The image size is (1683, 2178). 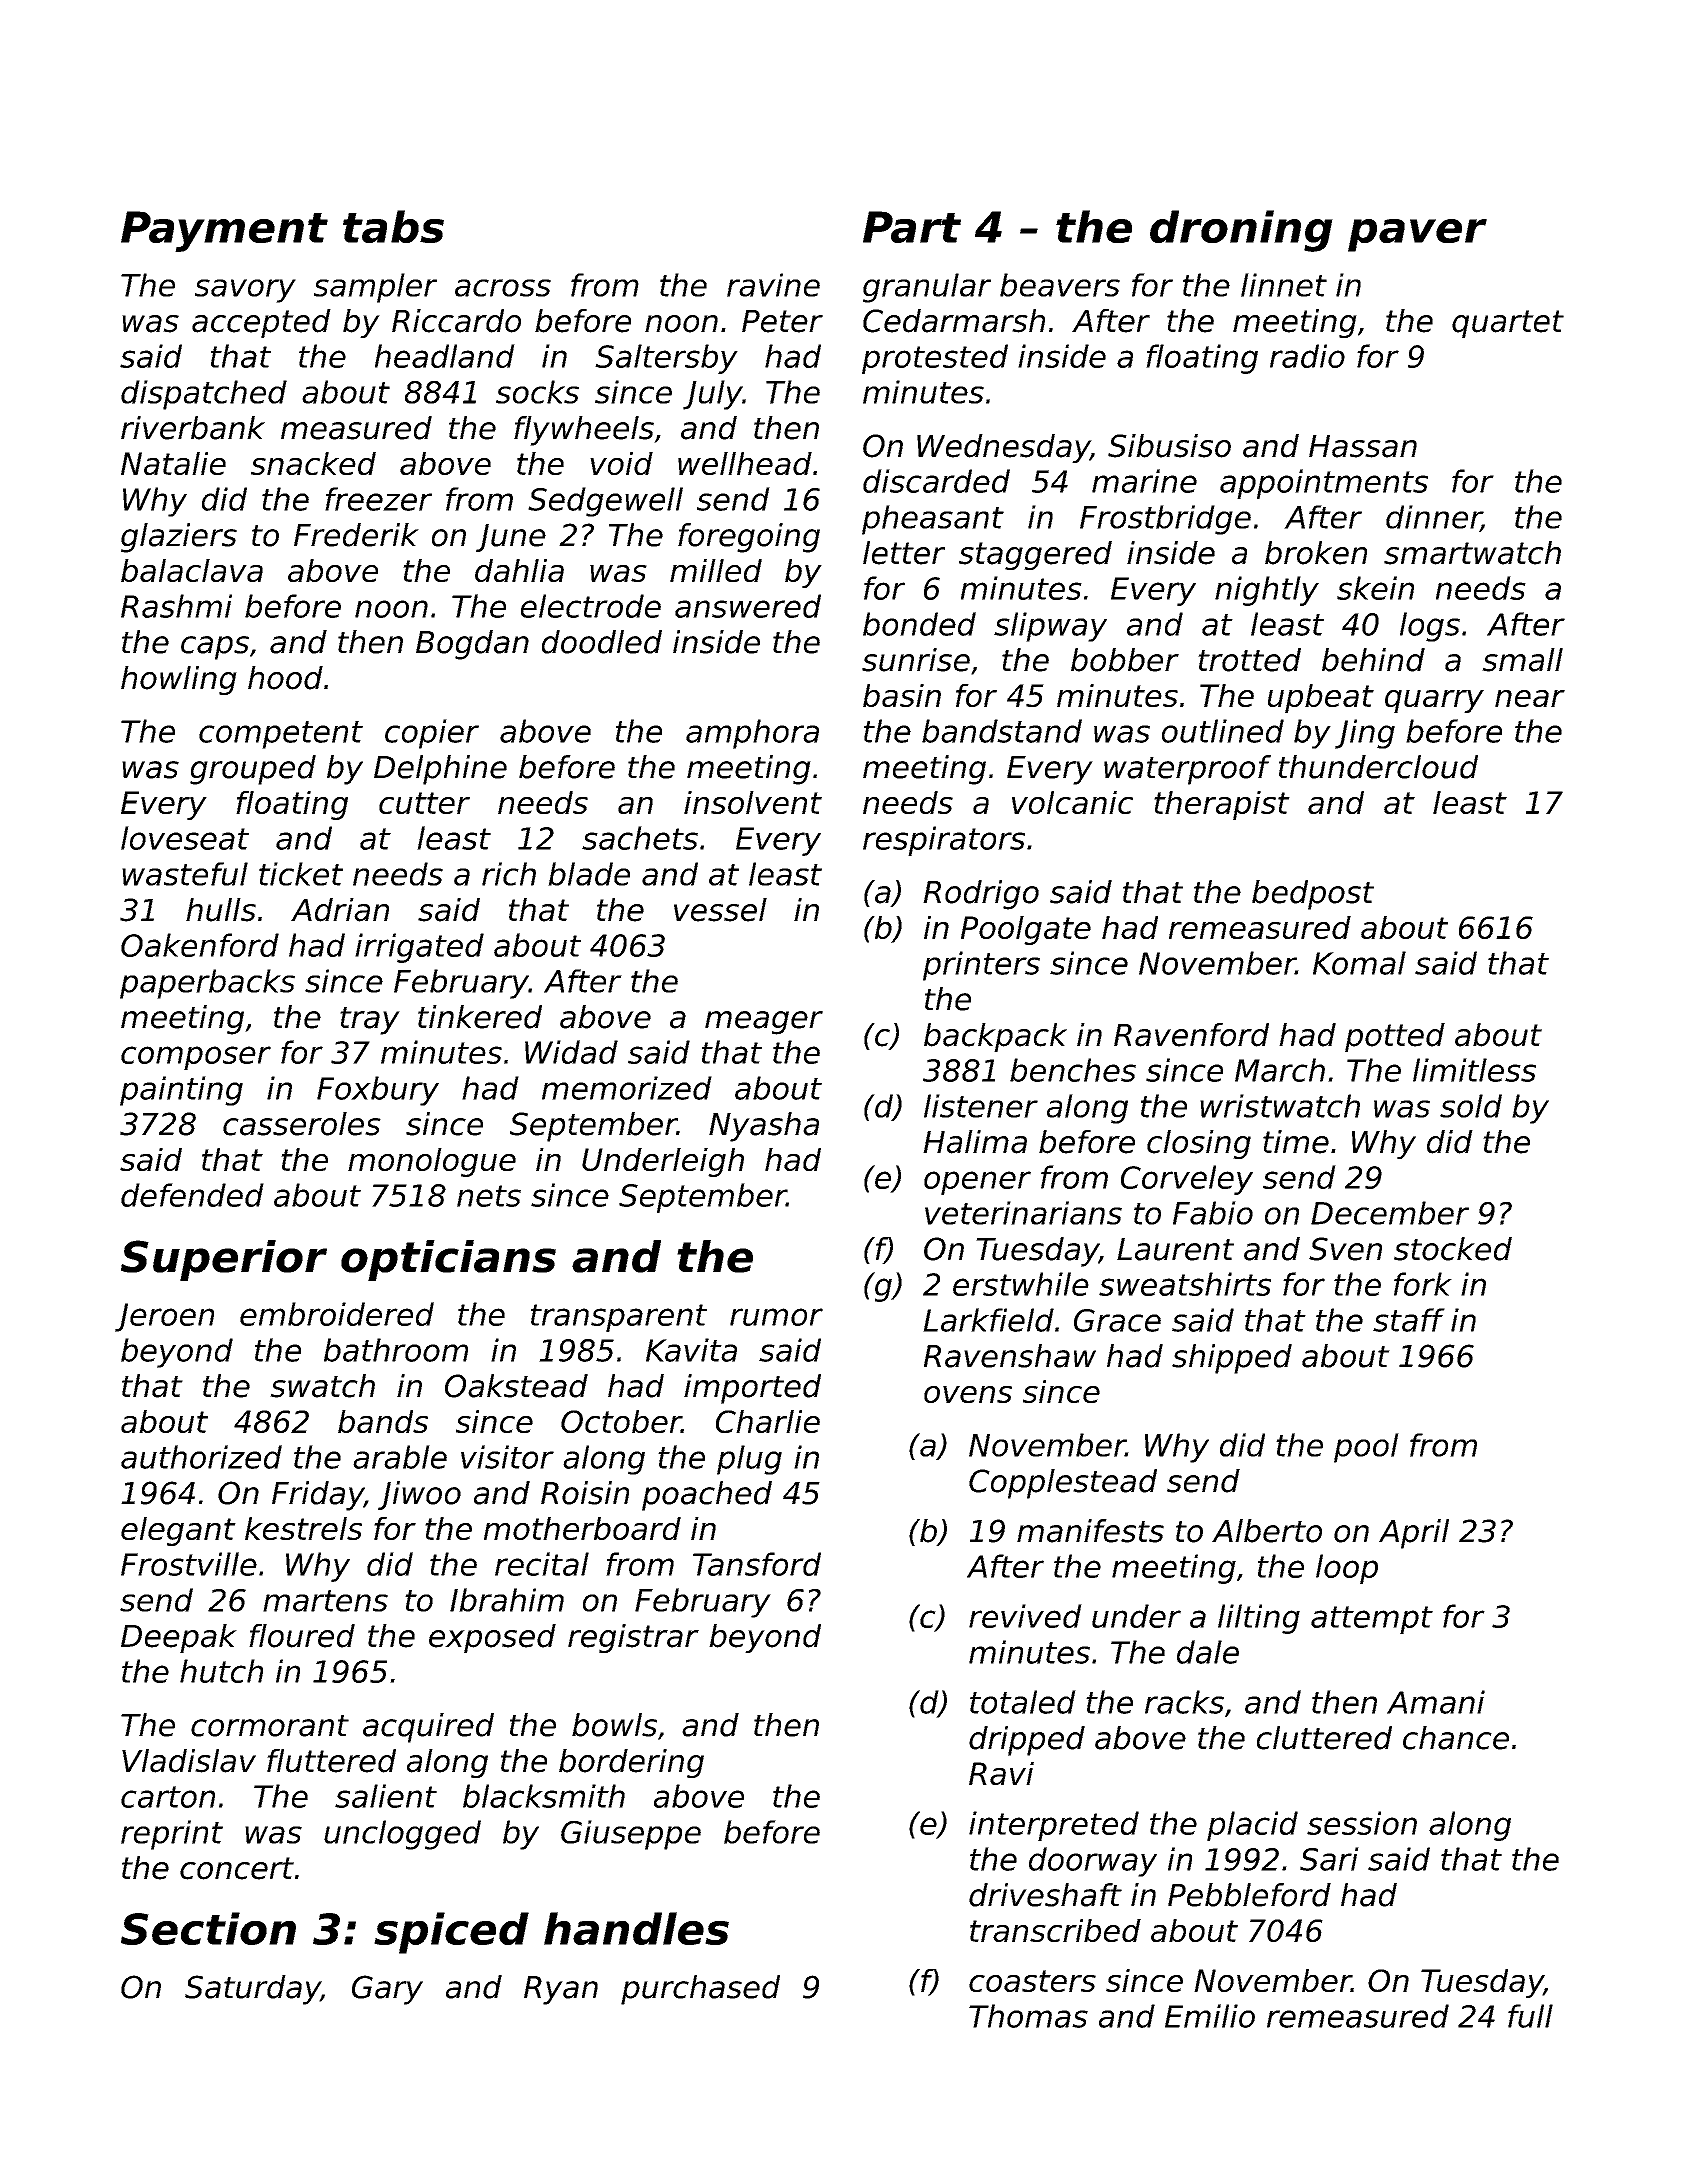 What do you see at coordinates (1028, 2016) in the page?
I see `Thomas` at bounding box center [1028, 2016].
